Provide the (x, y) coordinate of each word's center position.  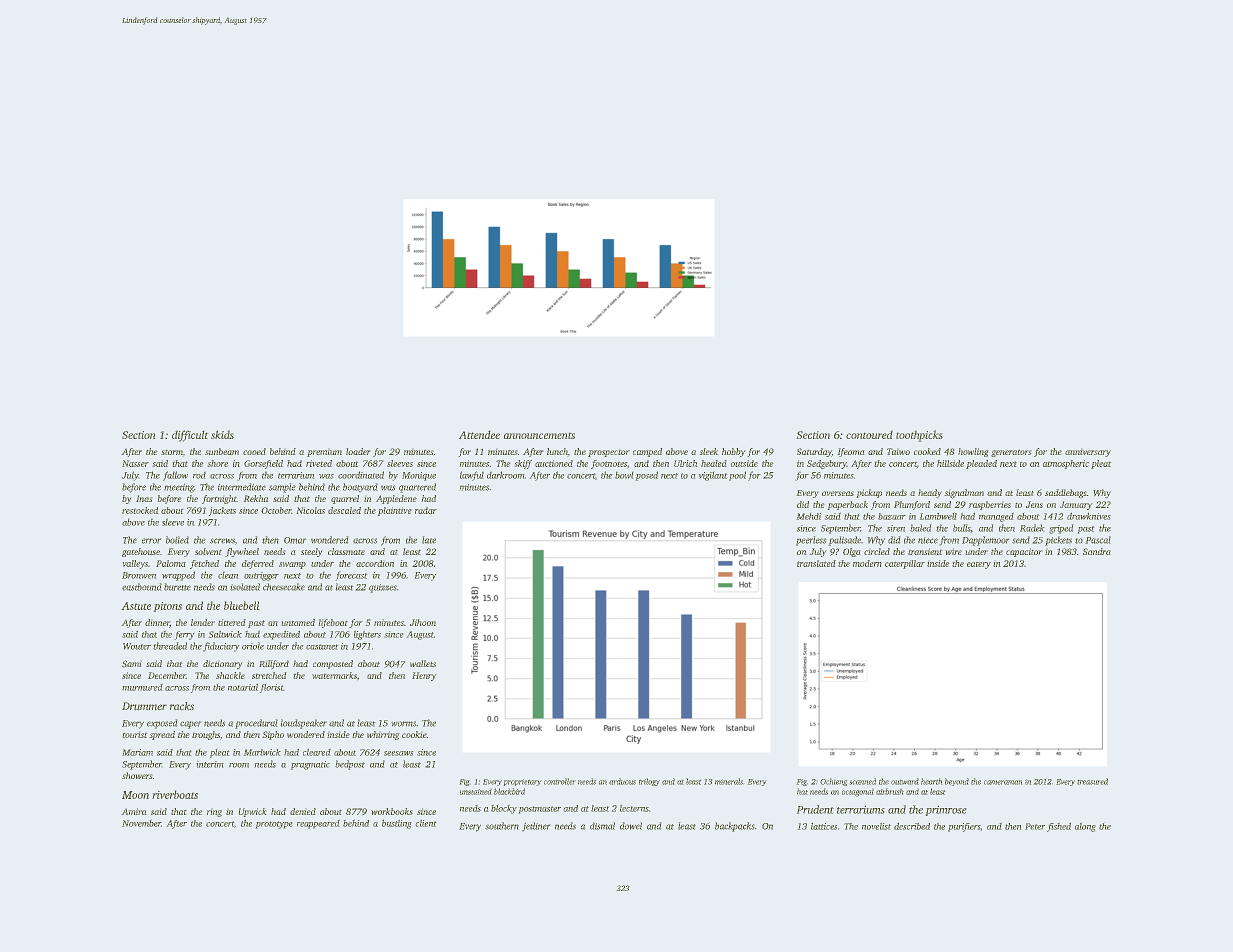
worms (403, 724)
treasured (1092, 781)
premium (324, 453)
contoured (869, 435)
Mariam (137, 752)
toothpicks (919, 436)
